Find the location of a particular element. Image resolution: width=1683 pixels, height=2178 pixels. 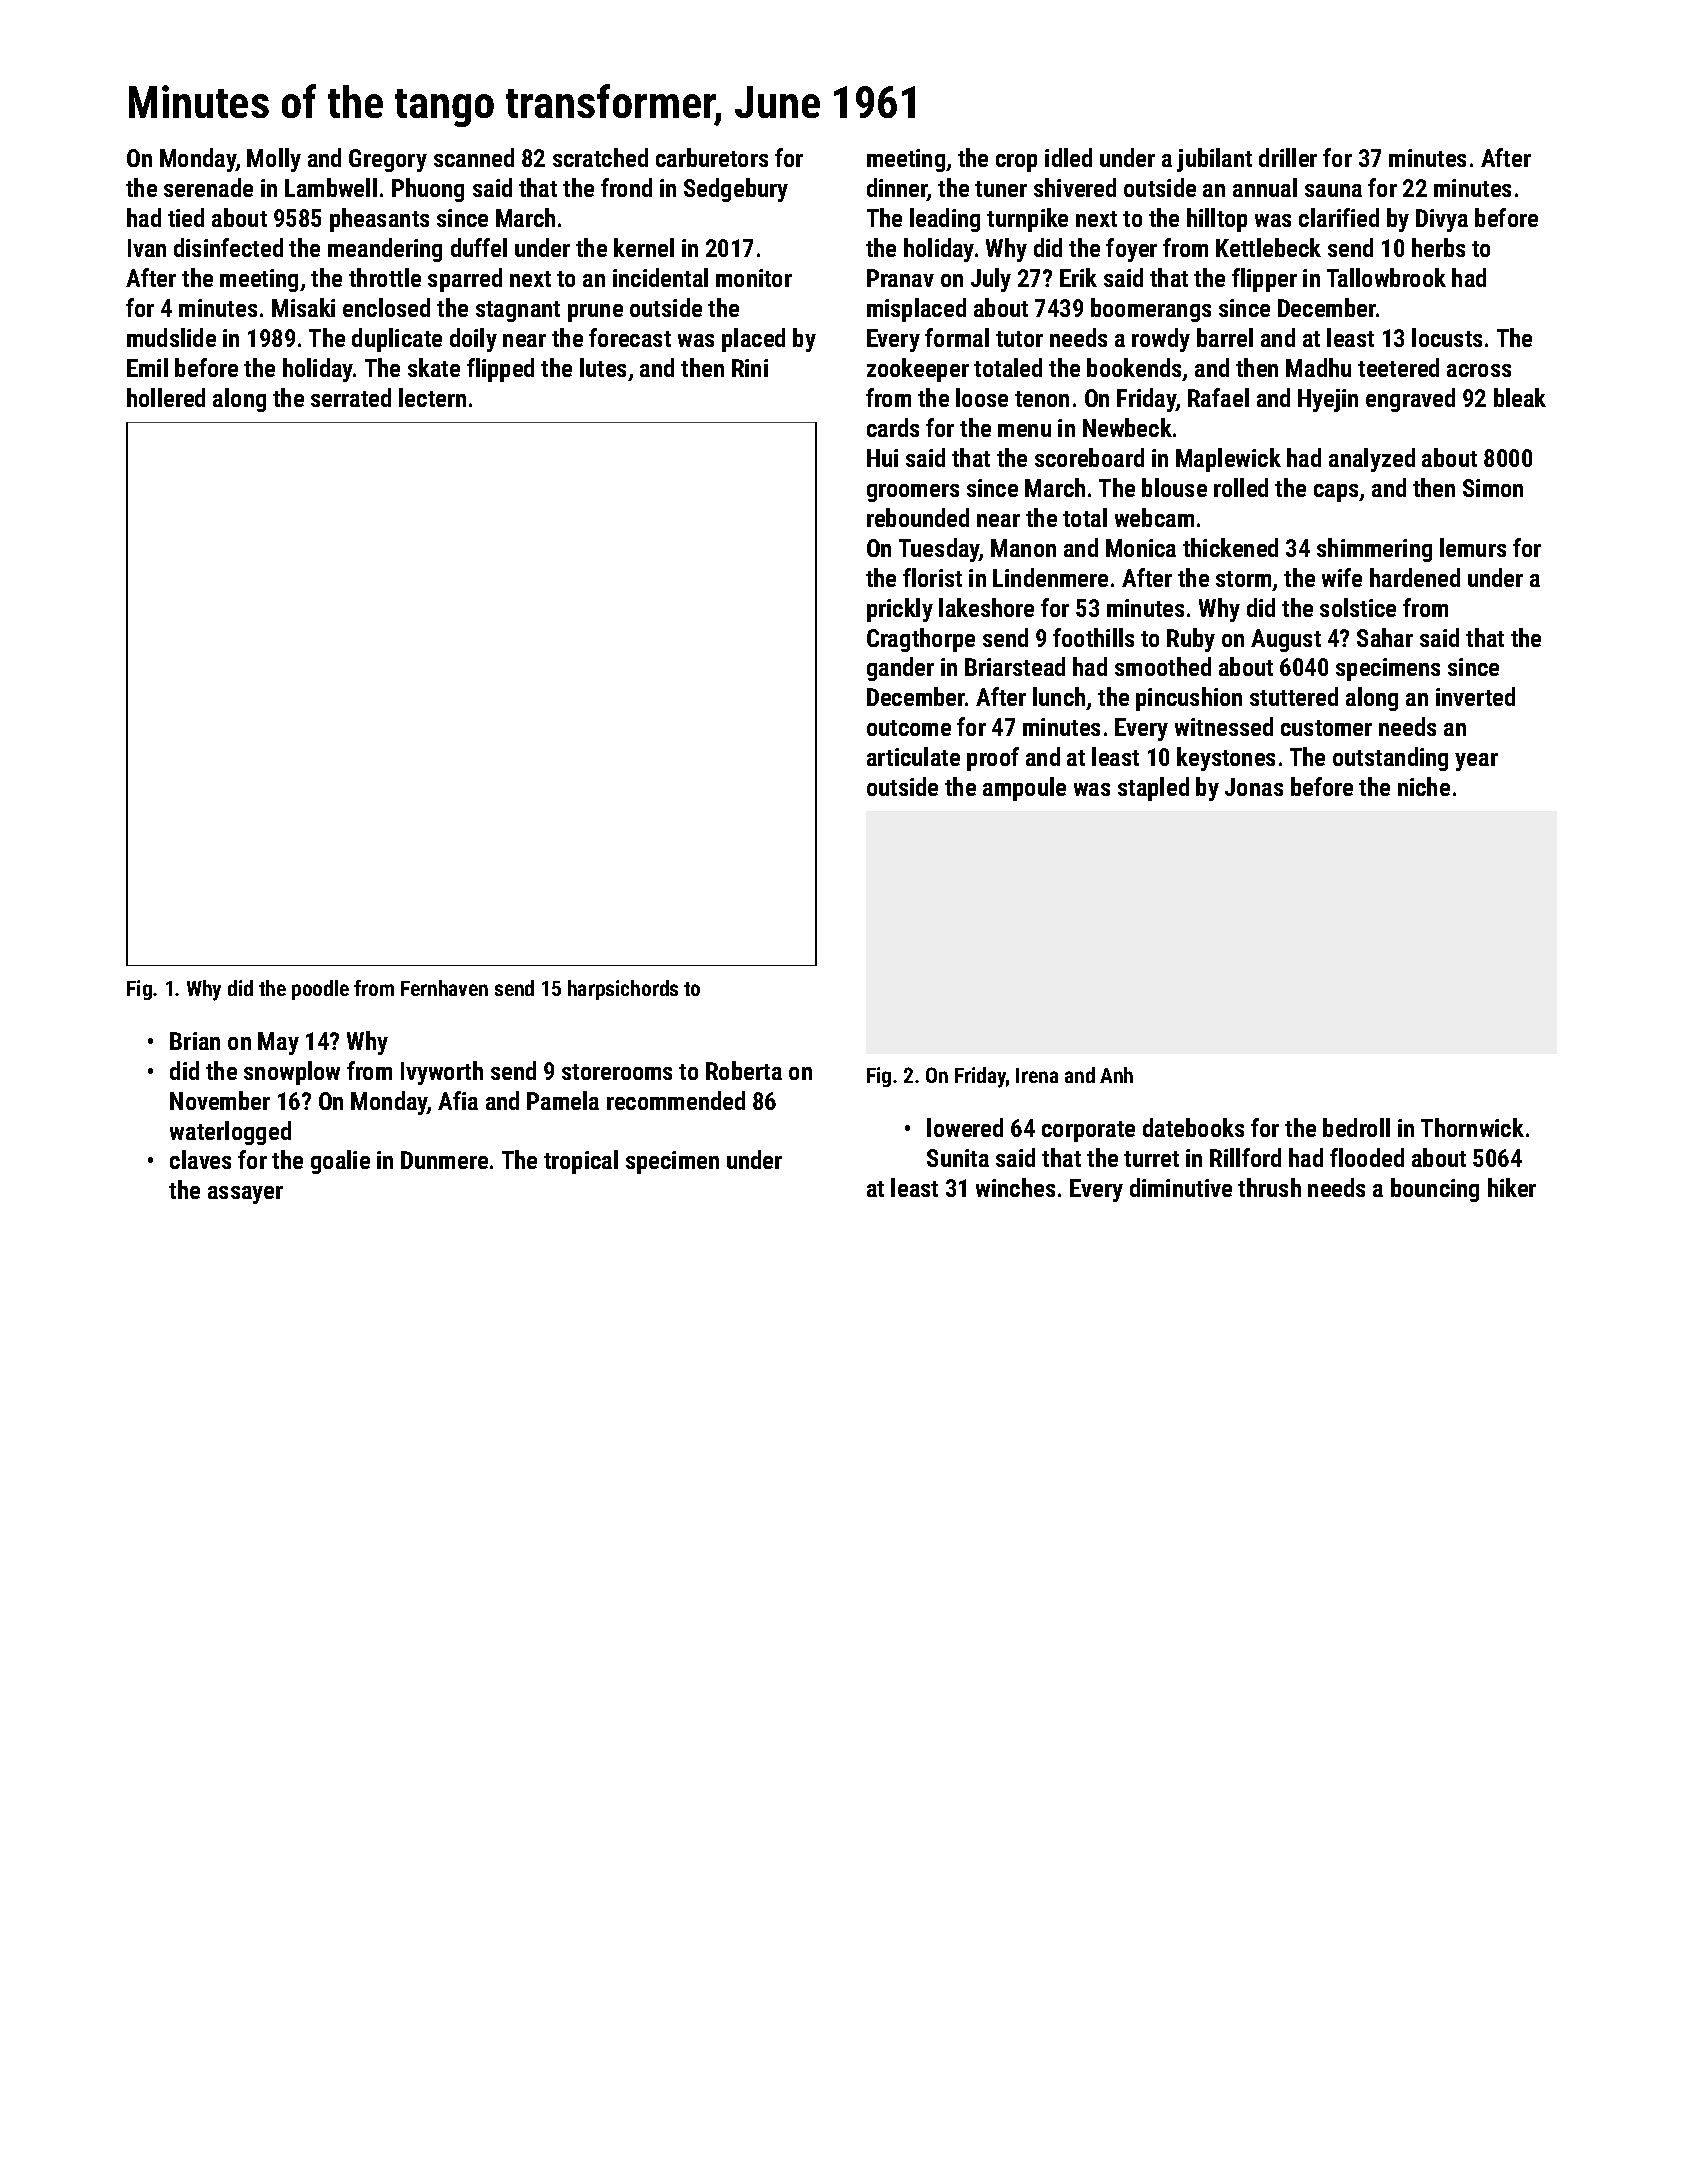

serenade is located at coordinates (208, 187).
